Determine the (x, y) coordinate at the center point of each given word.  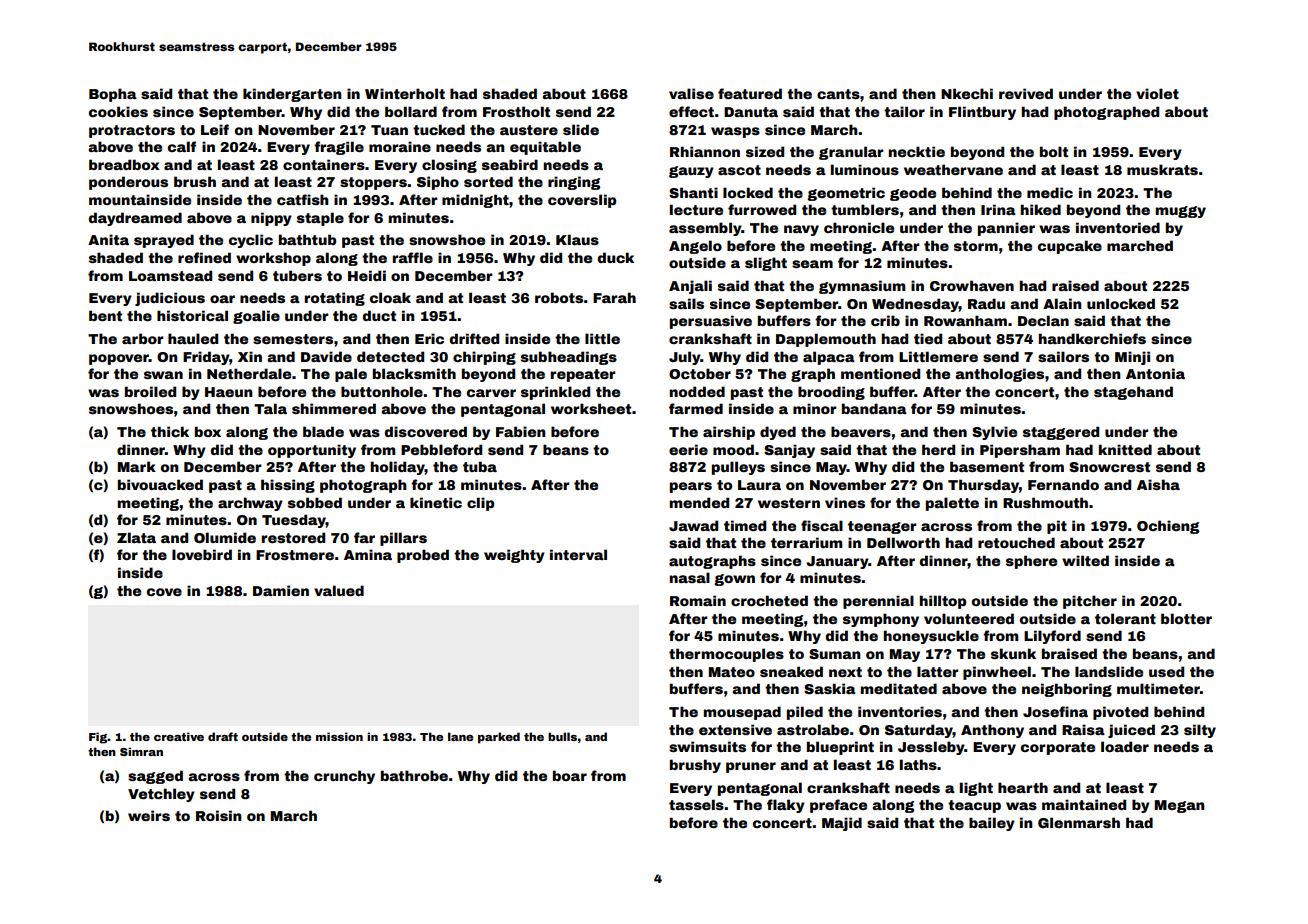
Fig (98, 738)
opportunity (312, 451)
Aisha (1158, 484)
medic (1050, 192)
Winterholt (405, 93)
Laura (759, 485)
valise (691, 93)
